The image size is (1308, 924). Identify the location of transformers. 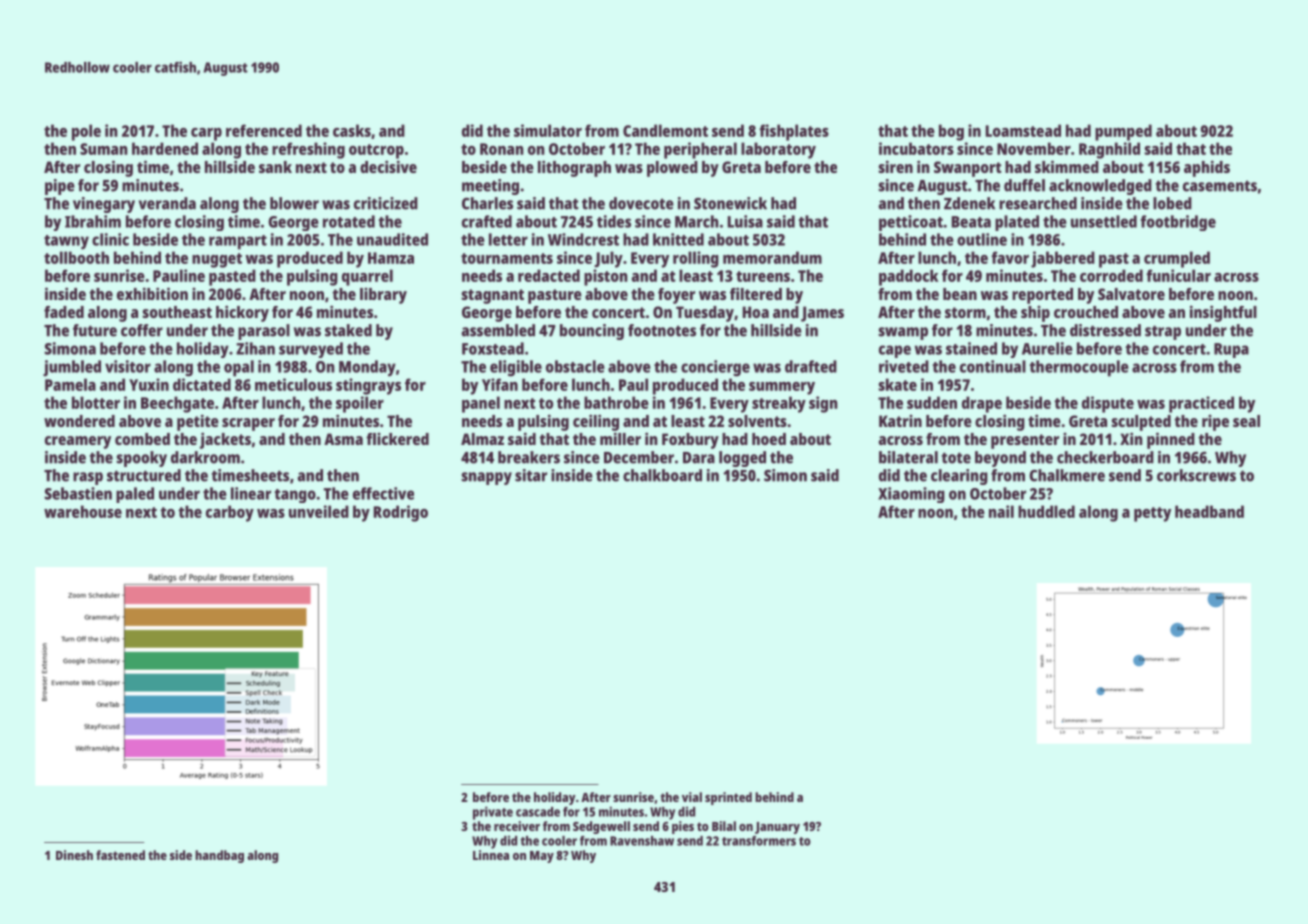
(759, 841).
